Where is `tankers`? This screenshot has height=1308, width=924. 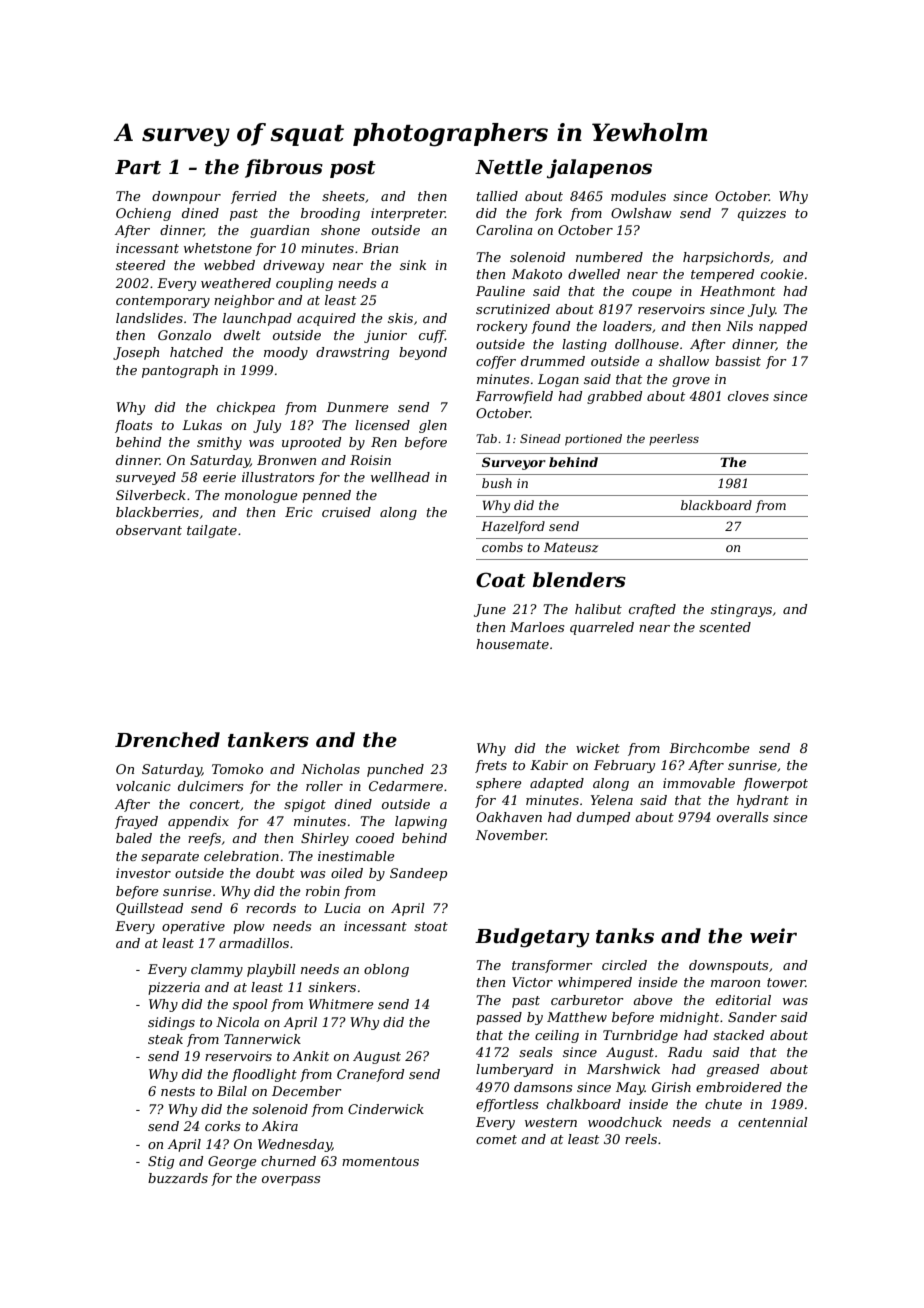 tankers is located at coordinates (268, 740).
